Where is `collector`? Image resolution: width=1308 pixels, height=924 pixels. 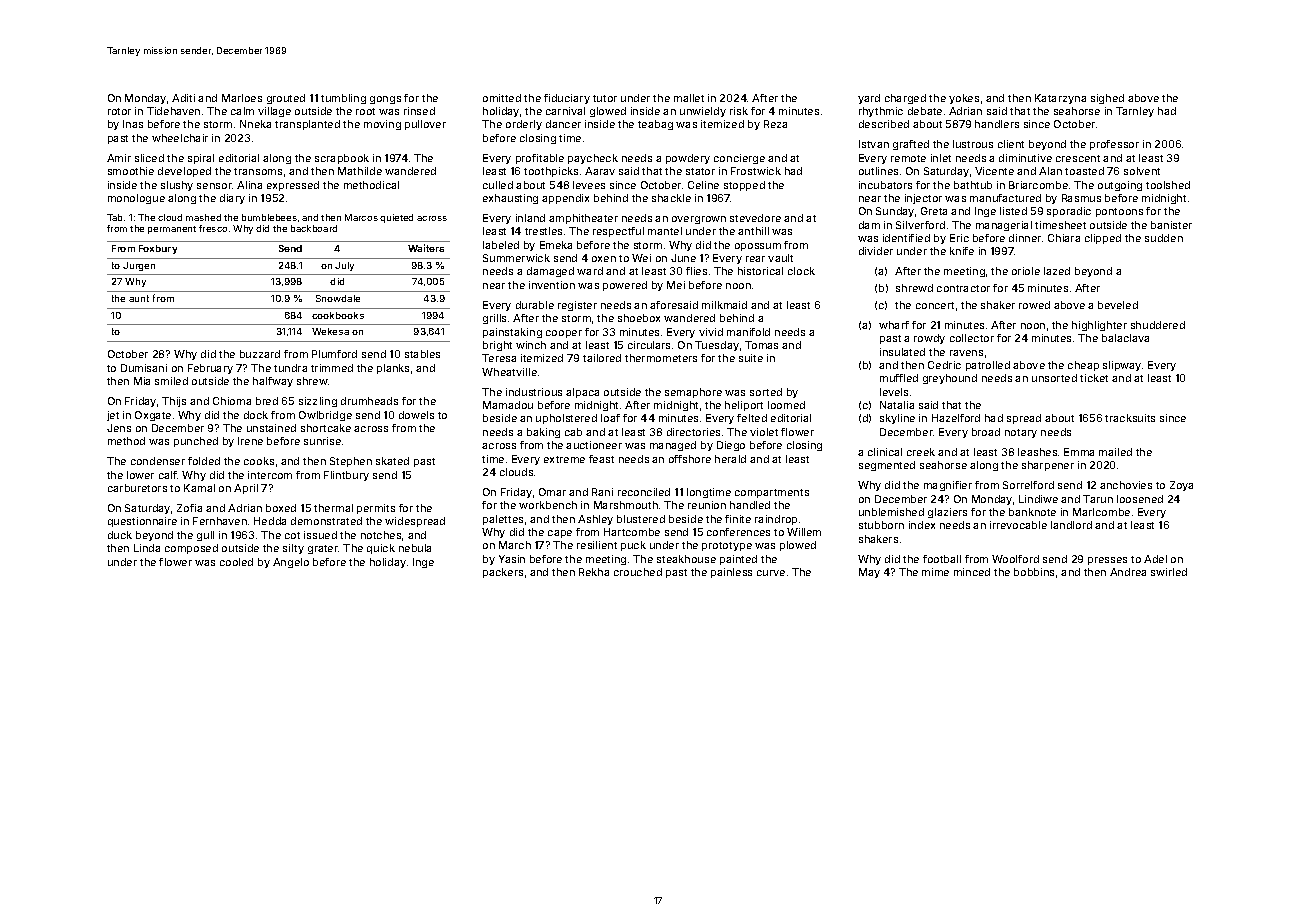 collector is located at coordinates (972, 338).
